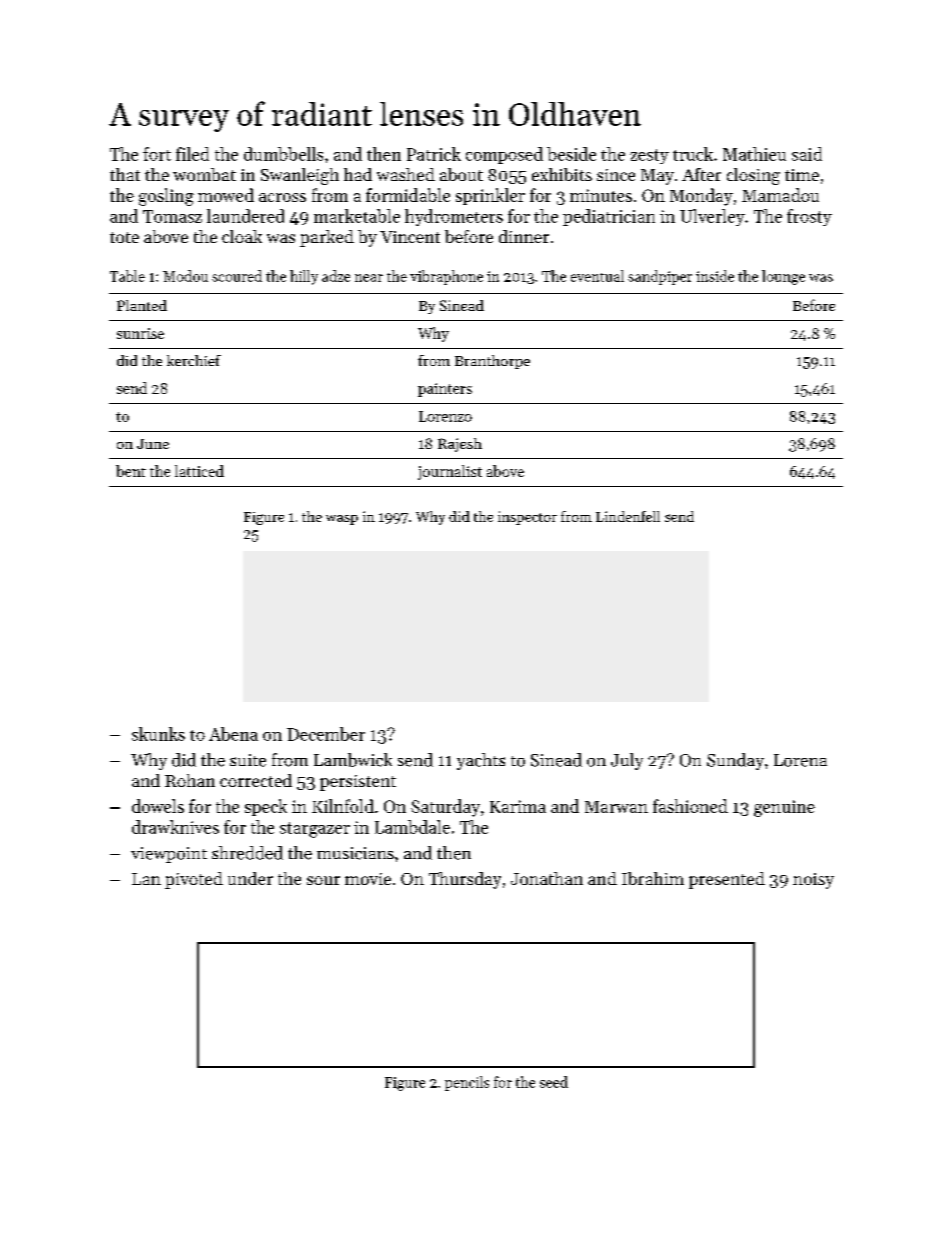 The image size is (952, 1233). I want to click on latticed, so click(199, 471).
